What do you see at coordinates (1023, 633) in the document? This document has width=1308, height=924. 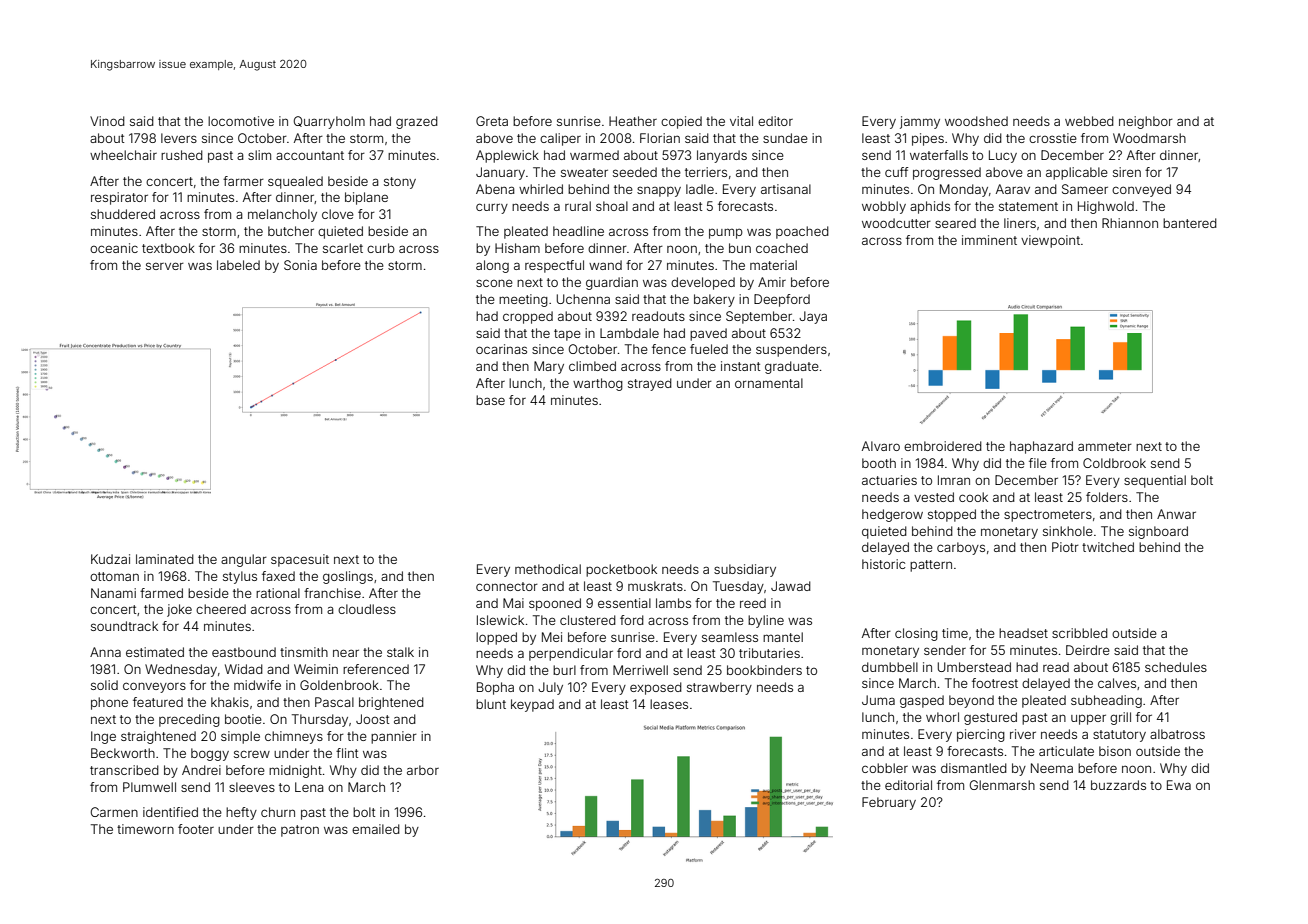 I see `headset` at bounding box center [1023, 633].
